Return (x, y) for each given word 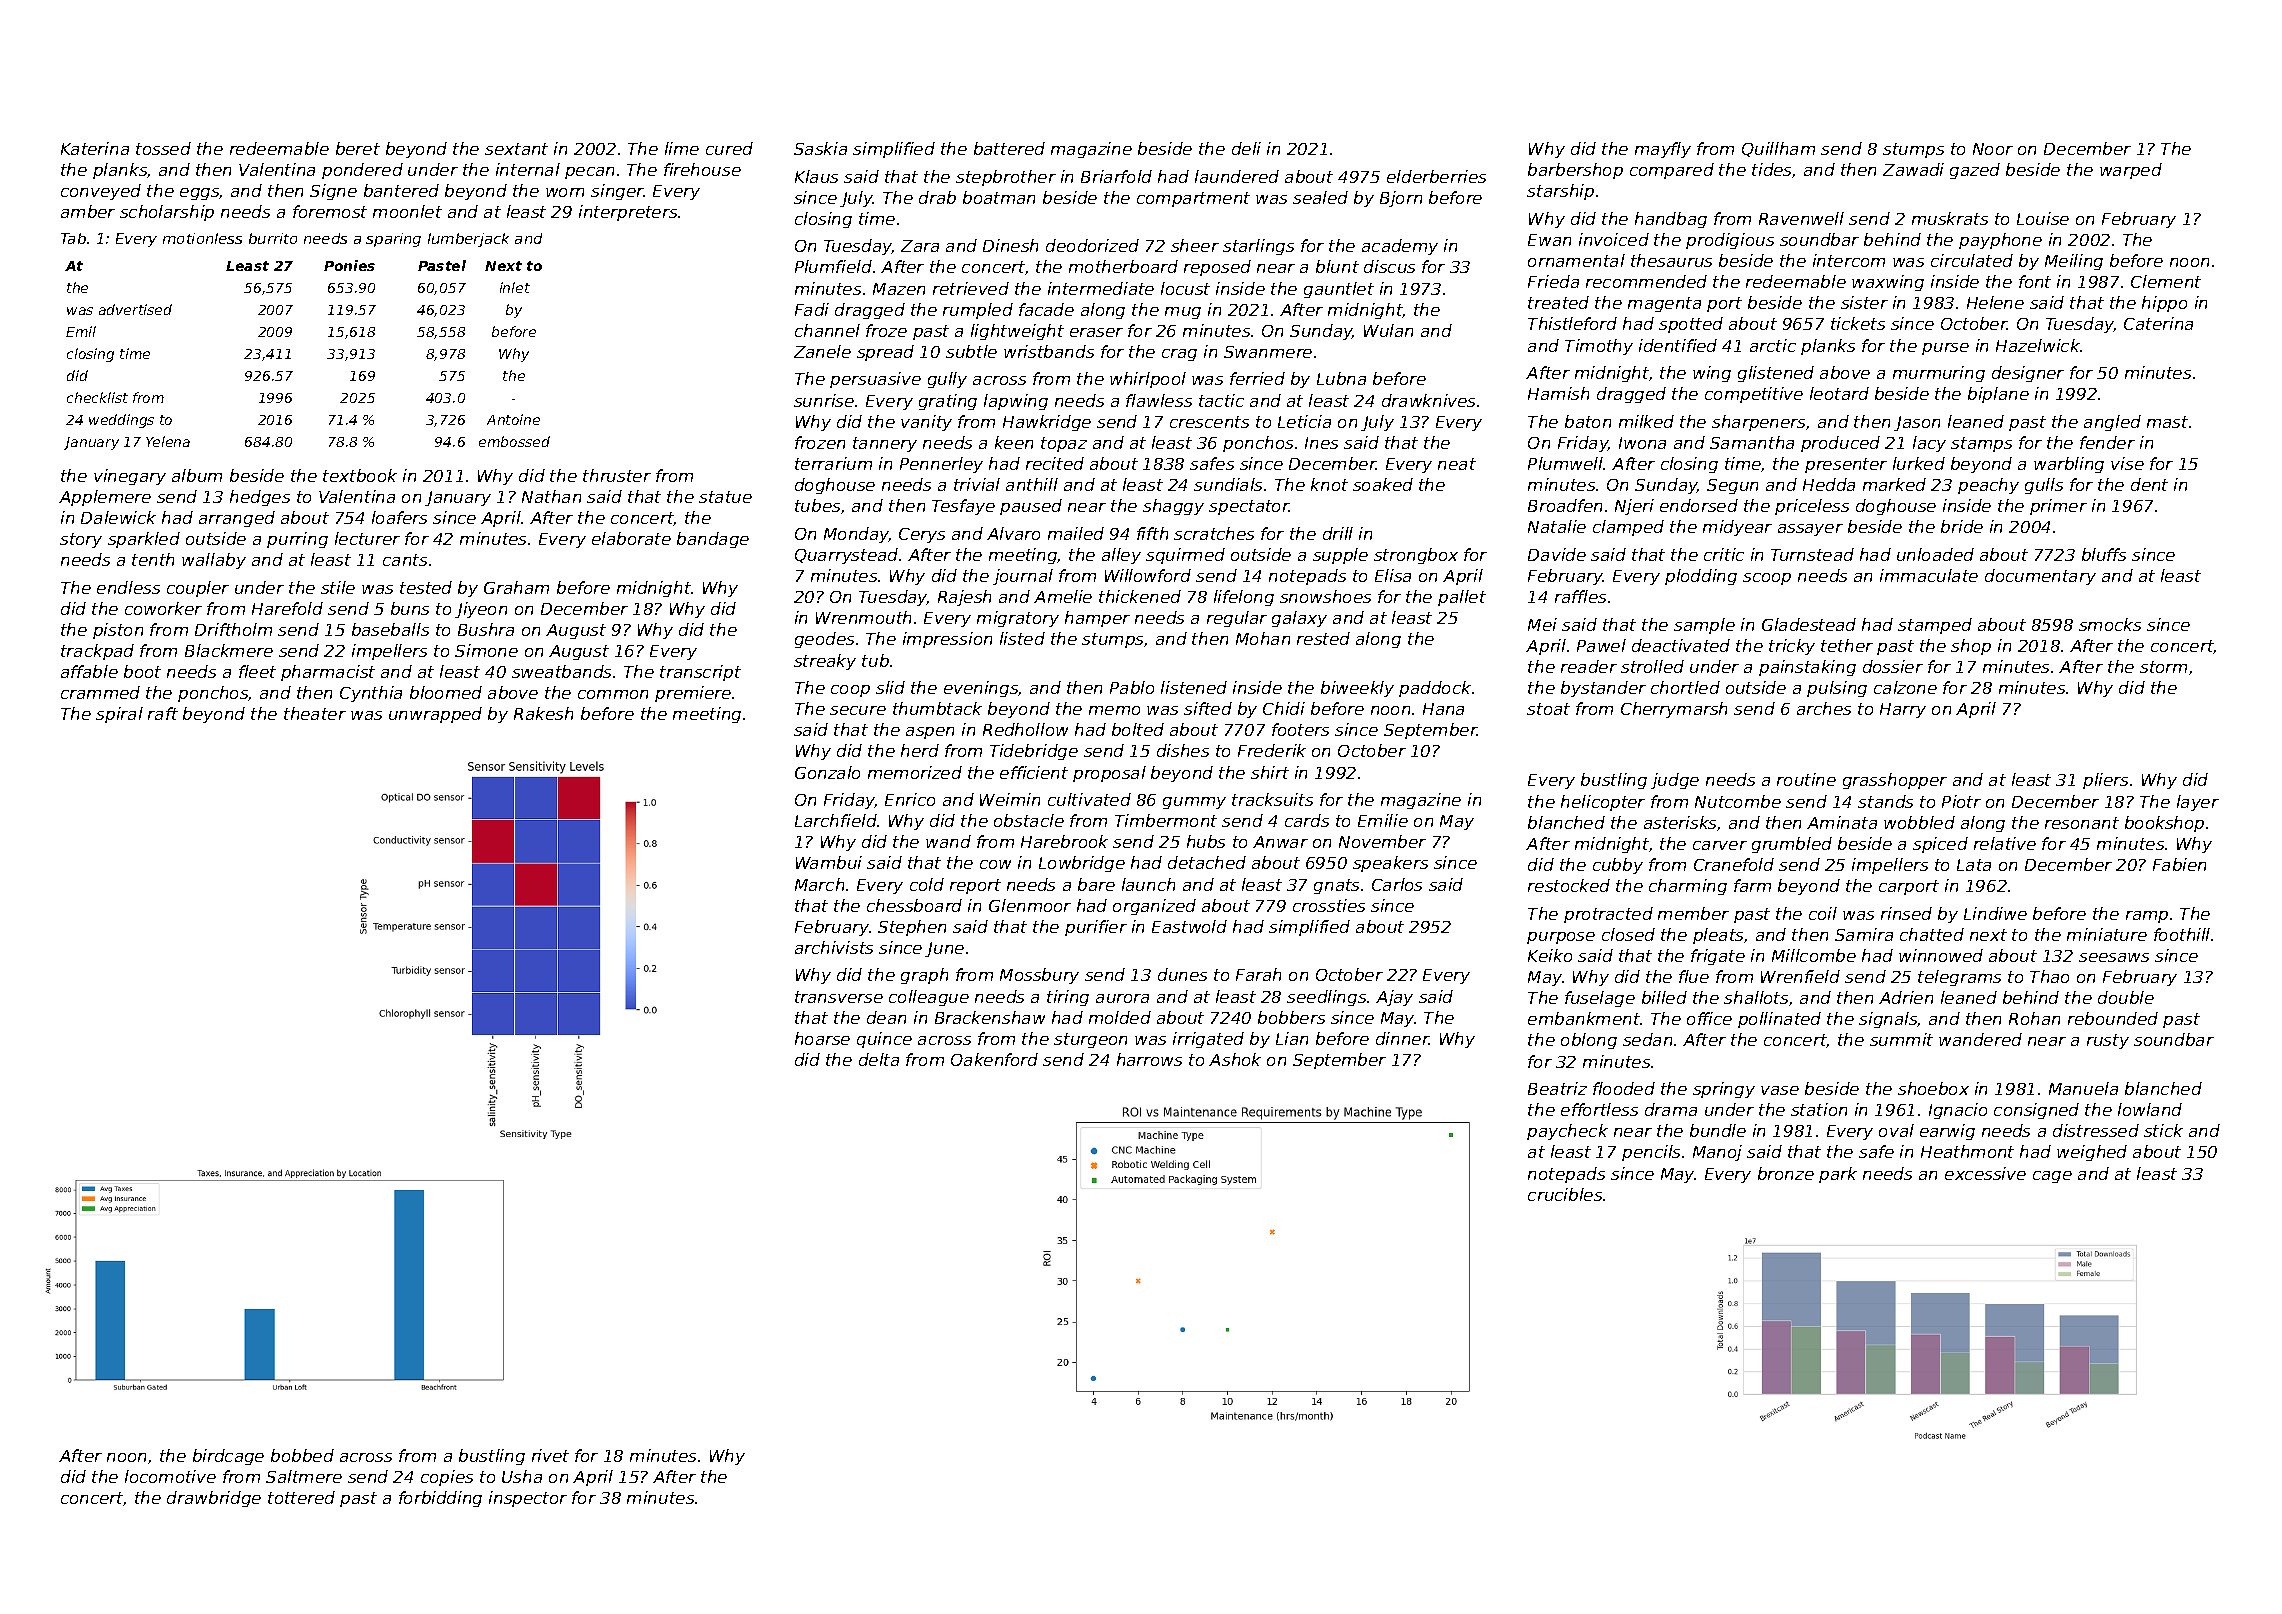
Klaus (816, 176)
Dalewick (118, 517)
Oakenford (994, 1059)
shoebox (1933, 1088)
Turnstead (1812, 554)
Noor (1993, 149)
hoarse (822, 1038)
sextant (516, 149)
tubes (817, 505)
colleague (929, 998)
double (2126, 997)
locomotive (170, 1476)
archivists (834, 947)
